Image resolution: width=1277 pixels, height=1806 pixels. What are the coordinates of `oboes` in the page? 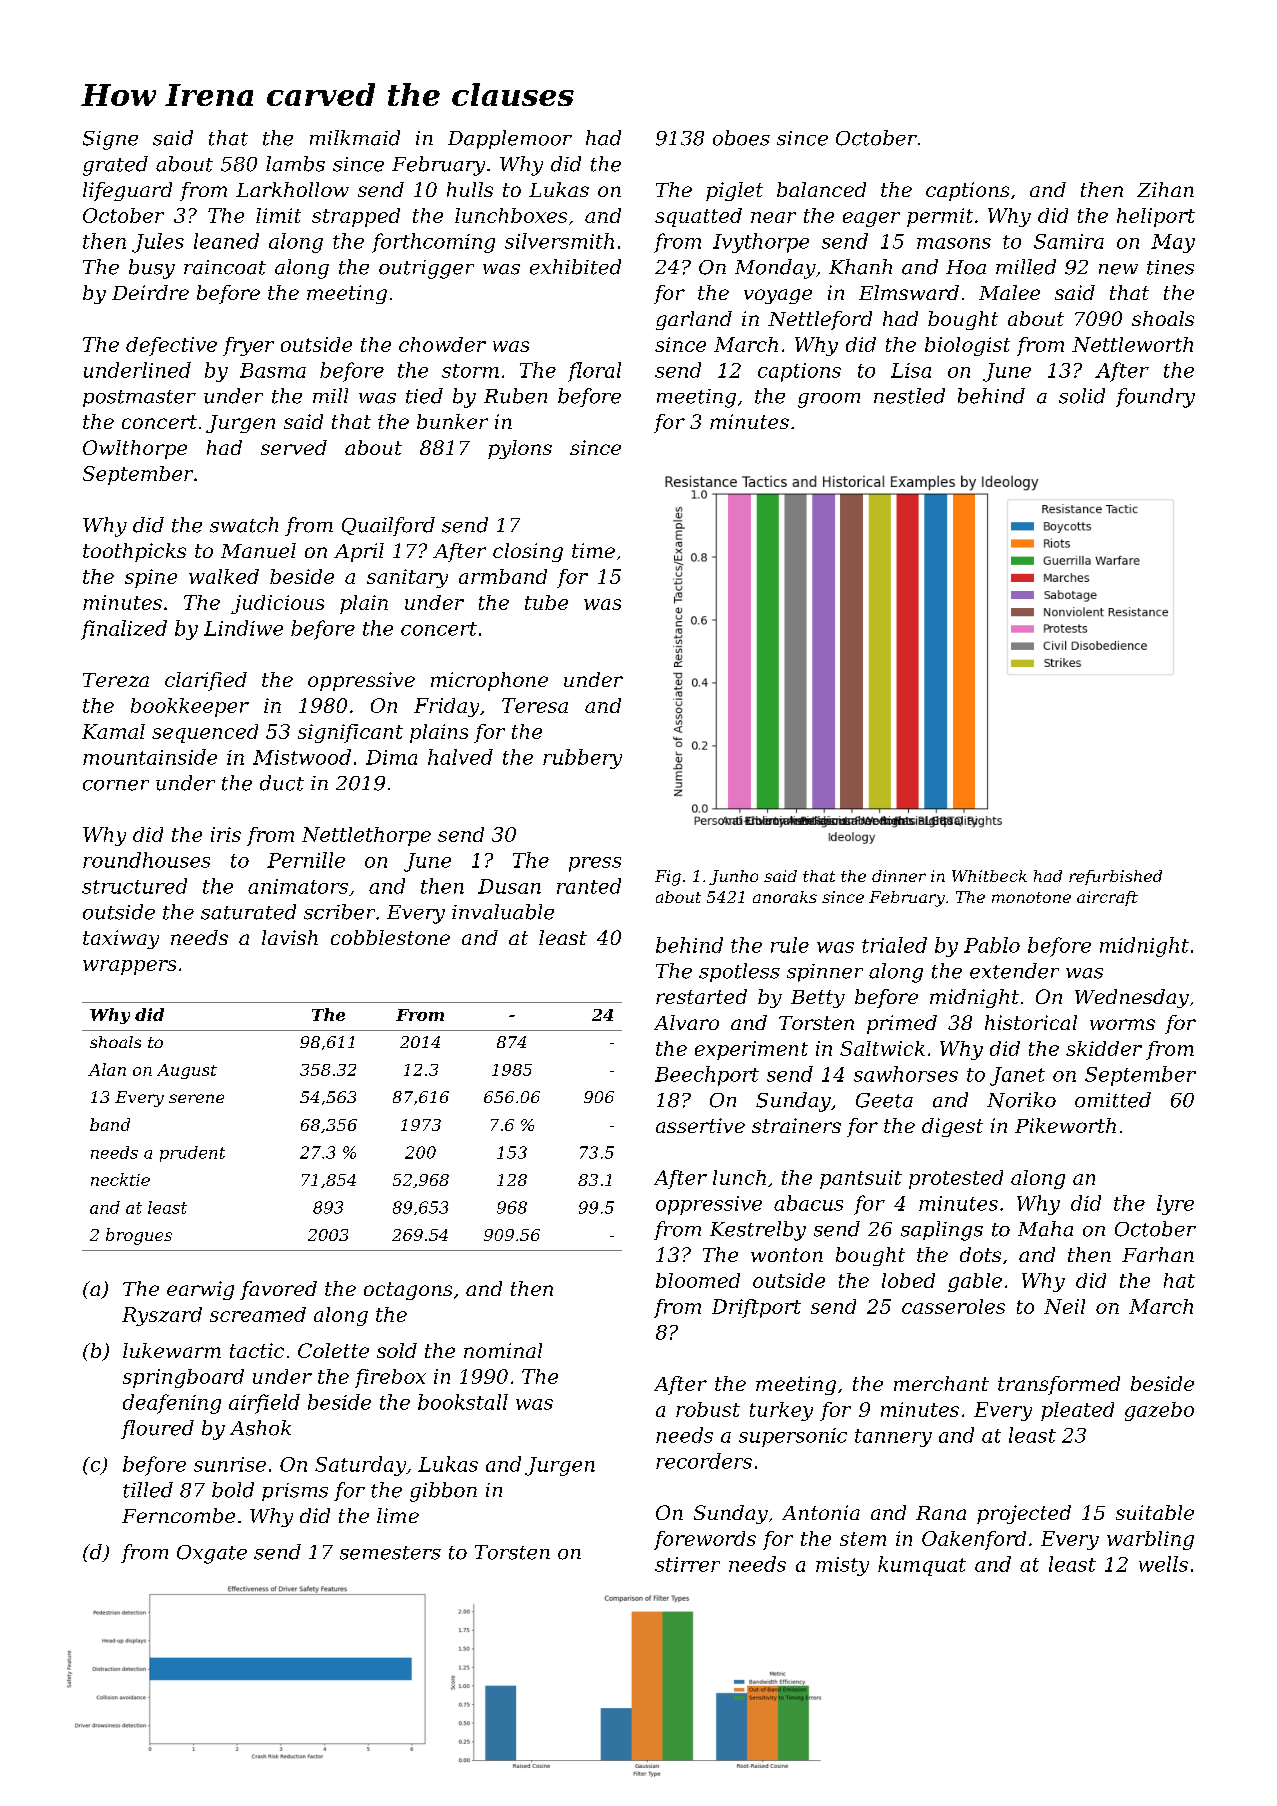 It's located at (741, 138).
